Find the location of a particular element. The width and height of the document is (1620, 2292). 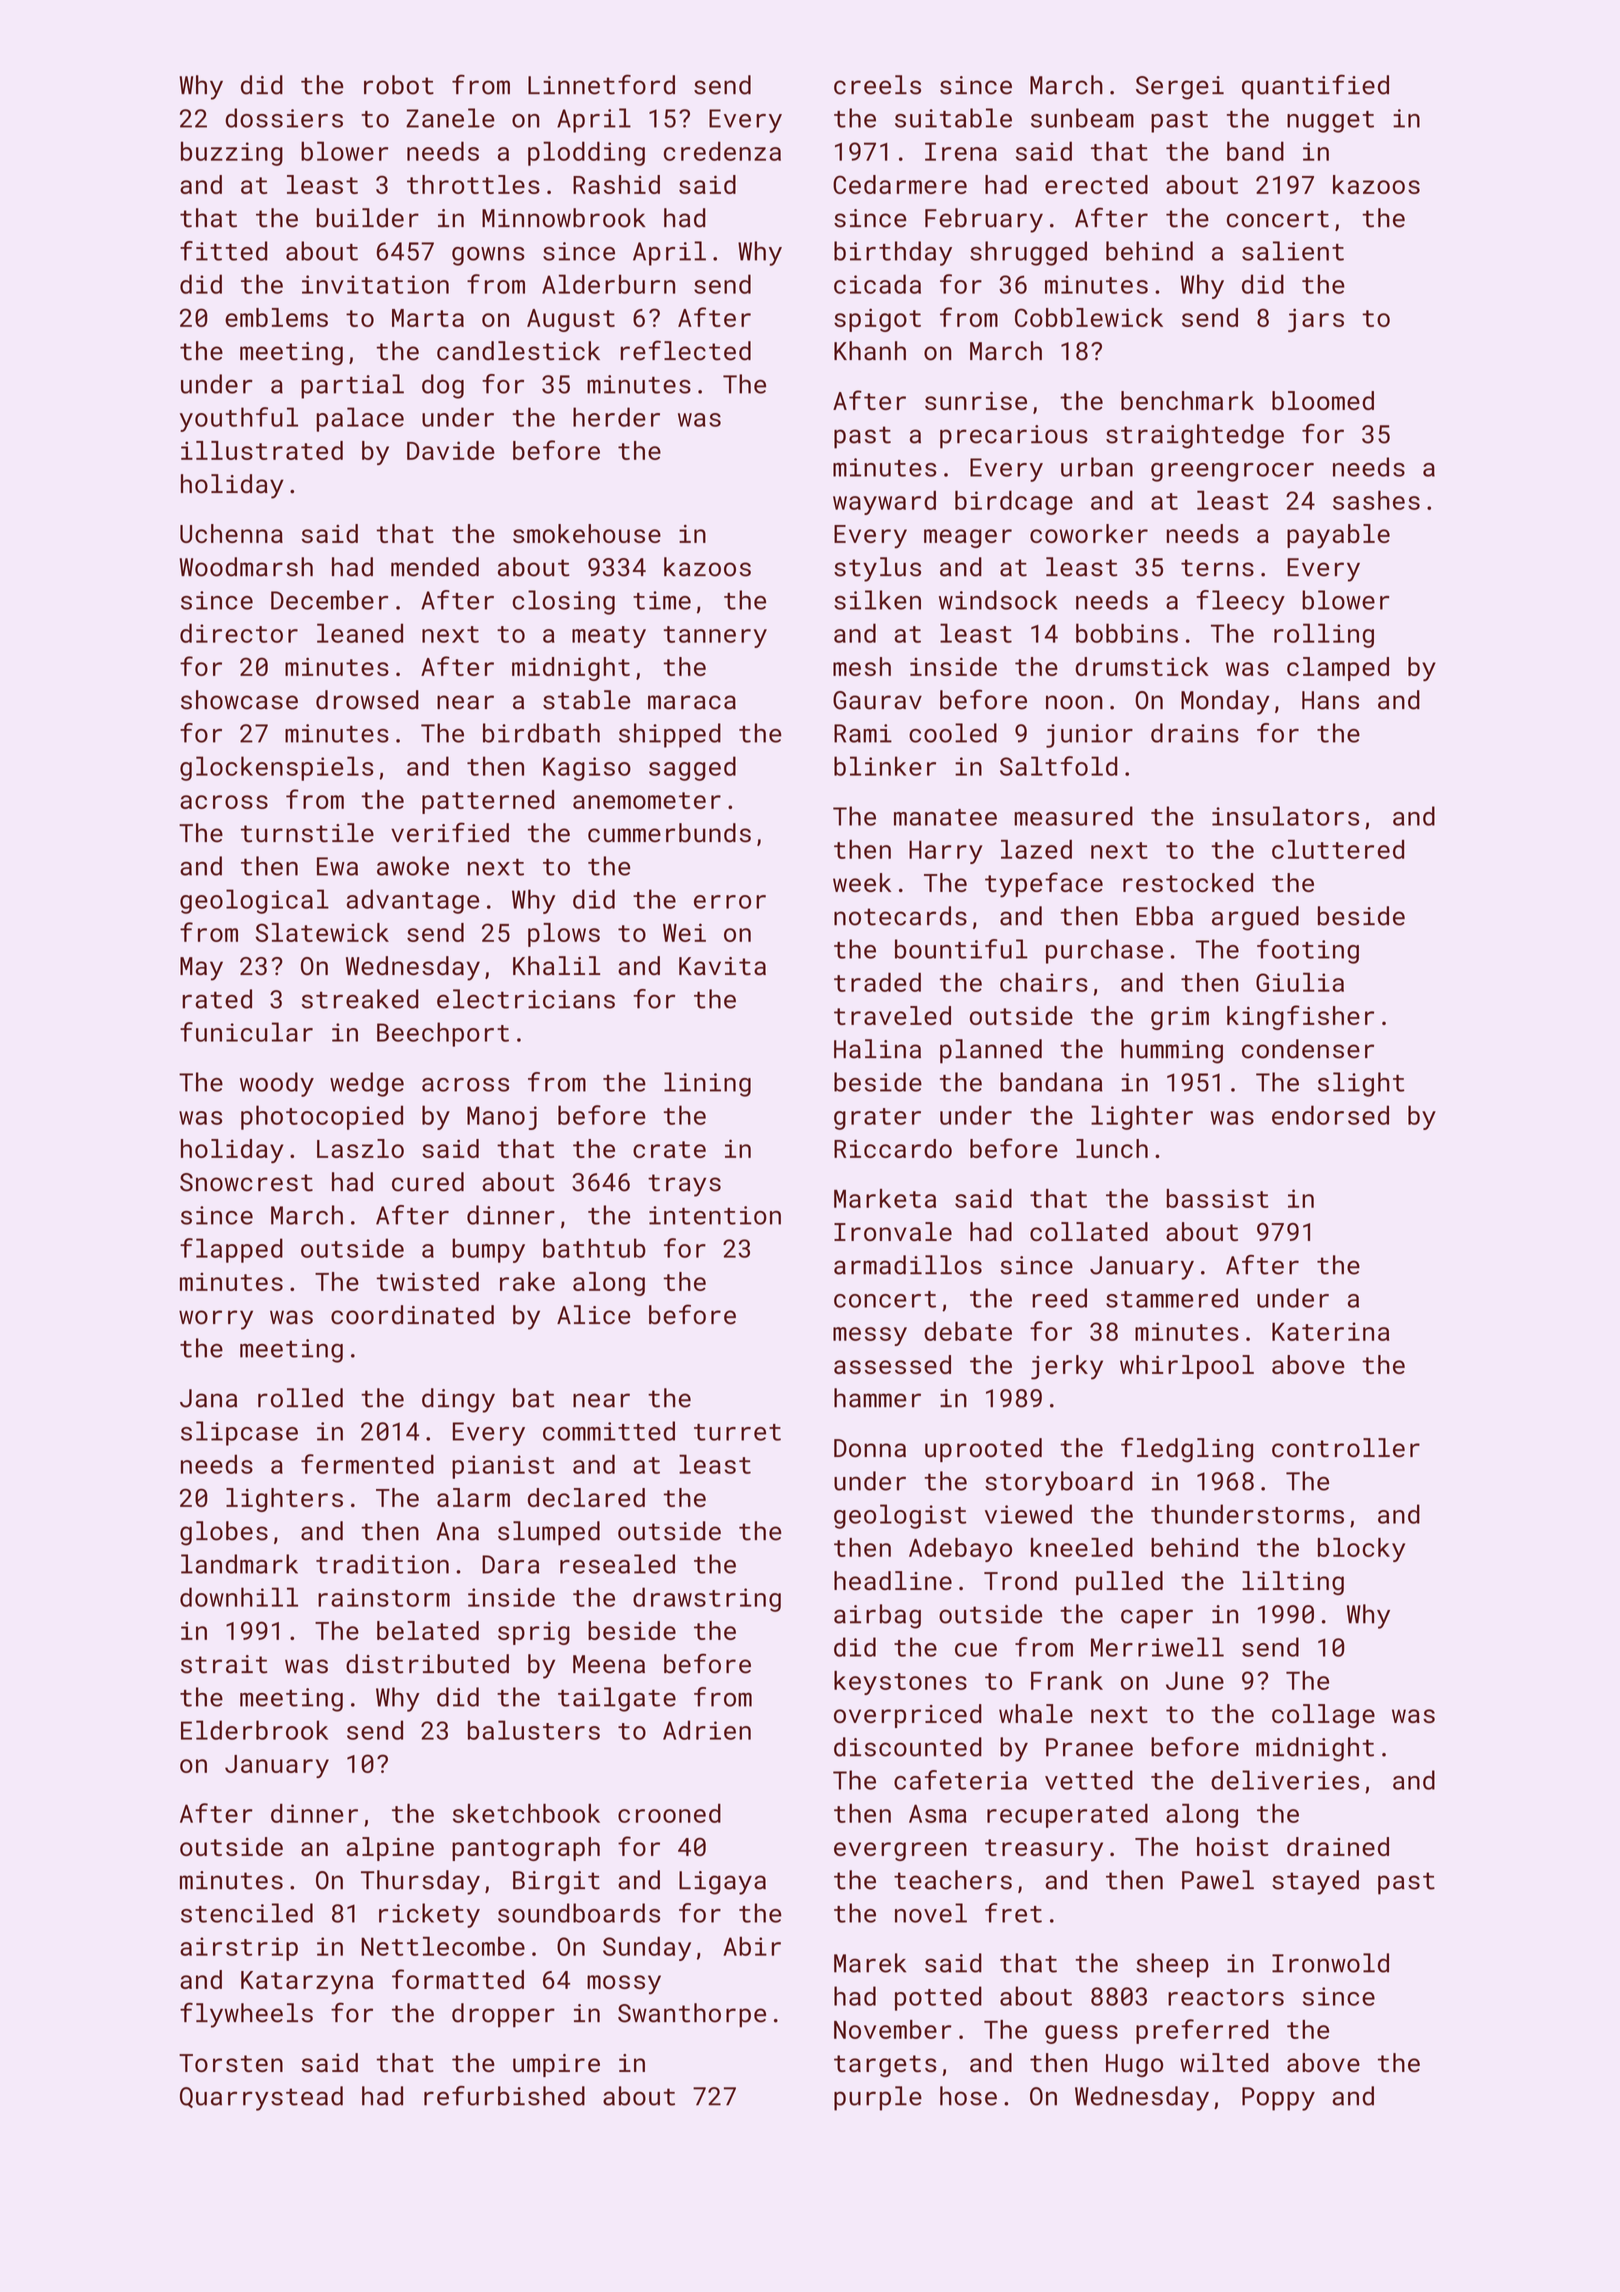

insulators is located at coordinates (1285, 816).
